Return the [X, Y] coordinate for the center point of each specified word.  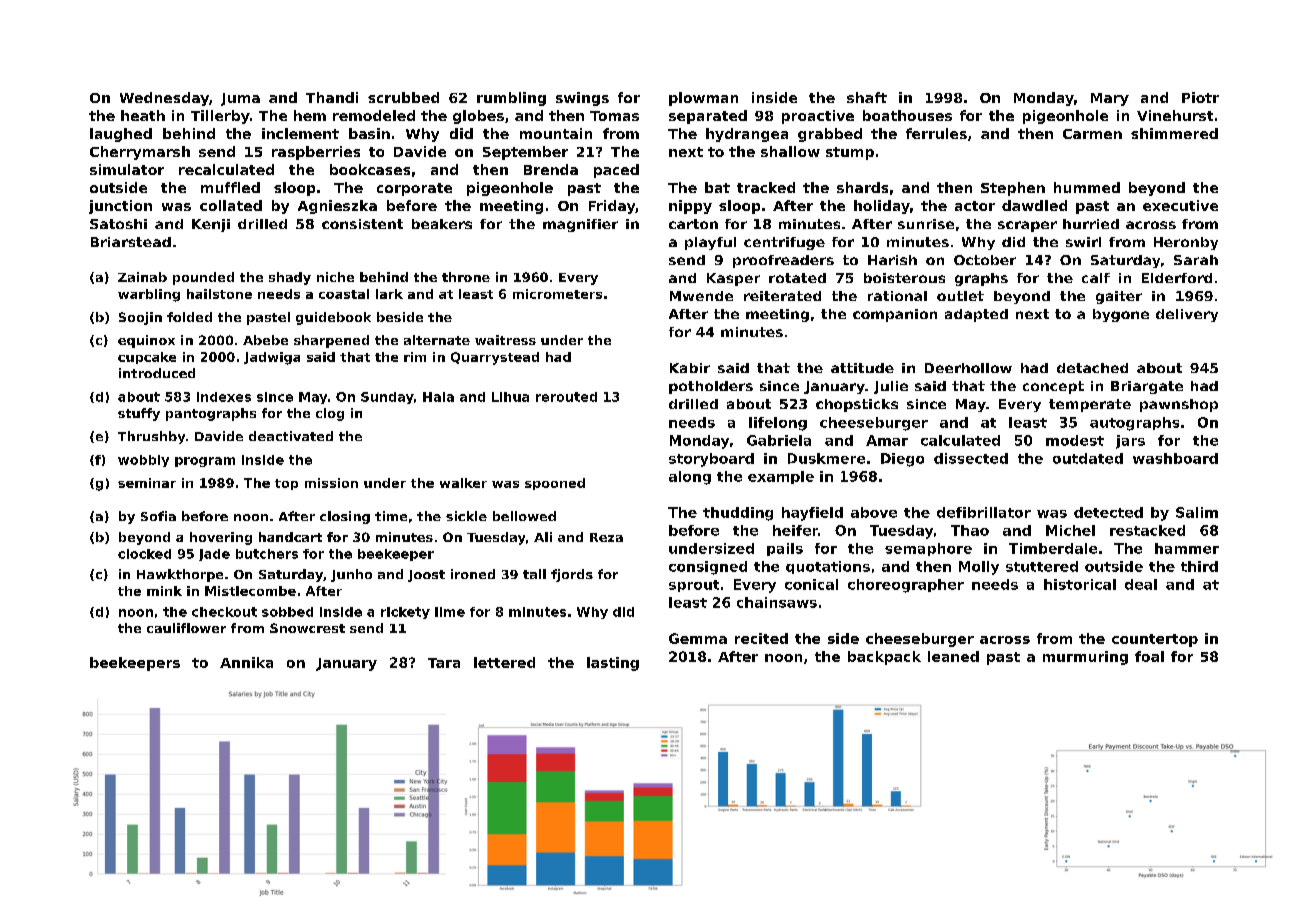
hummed [1087, 187]
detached [1092, 368]
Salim [1197, 512]
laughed [121, 135]
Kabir [690, 368]
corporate [414, 189]
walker [463, 483]
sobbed [287, 612]
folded [189, 317]
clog [330, 414]
